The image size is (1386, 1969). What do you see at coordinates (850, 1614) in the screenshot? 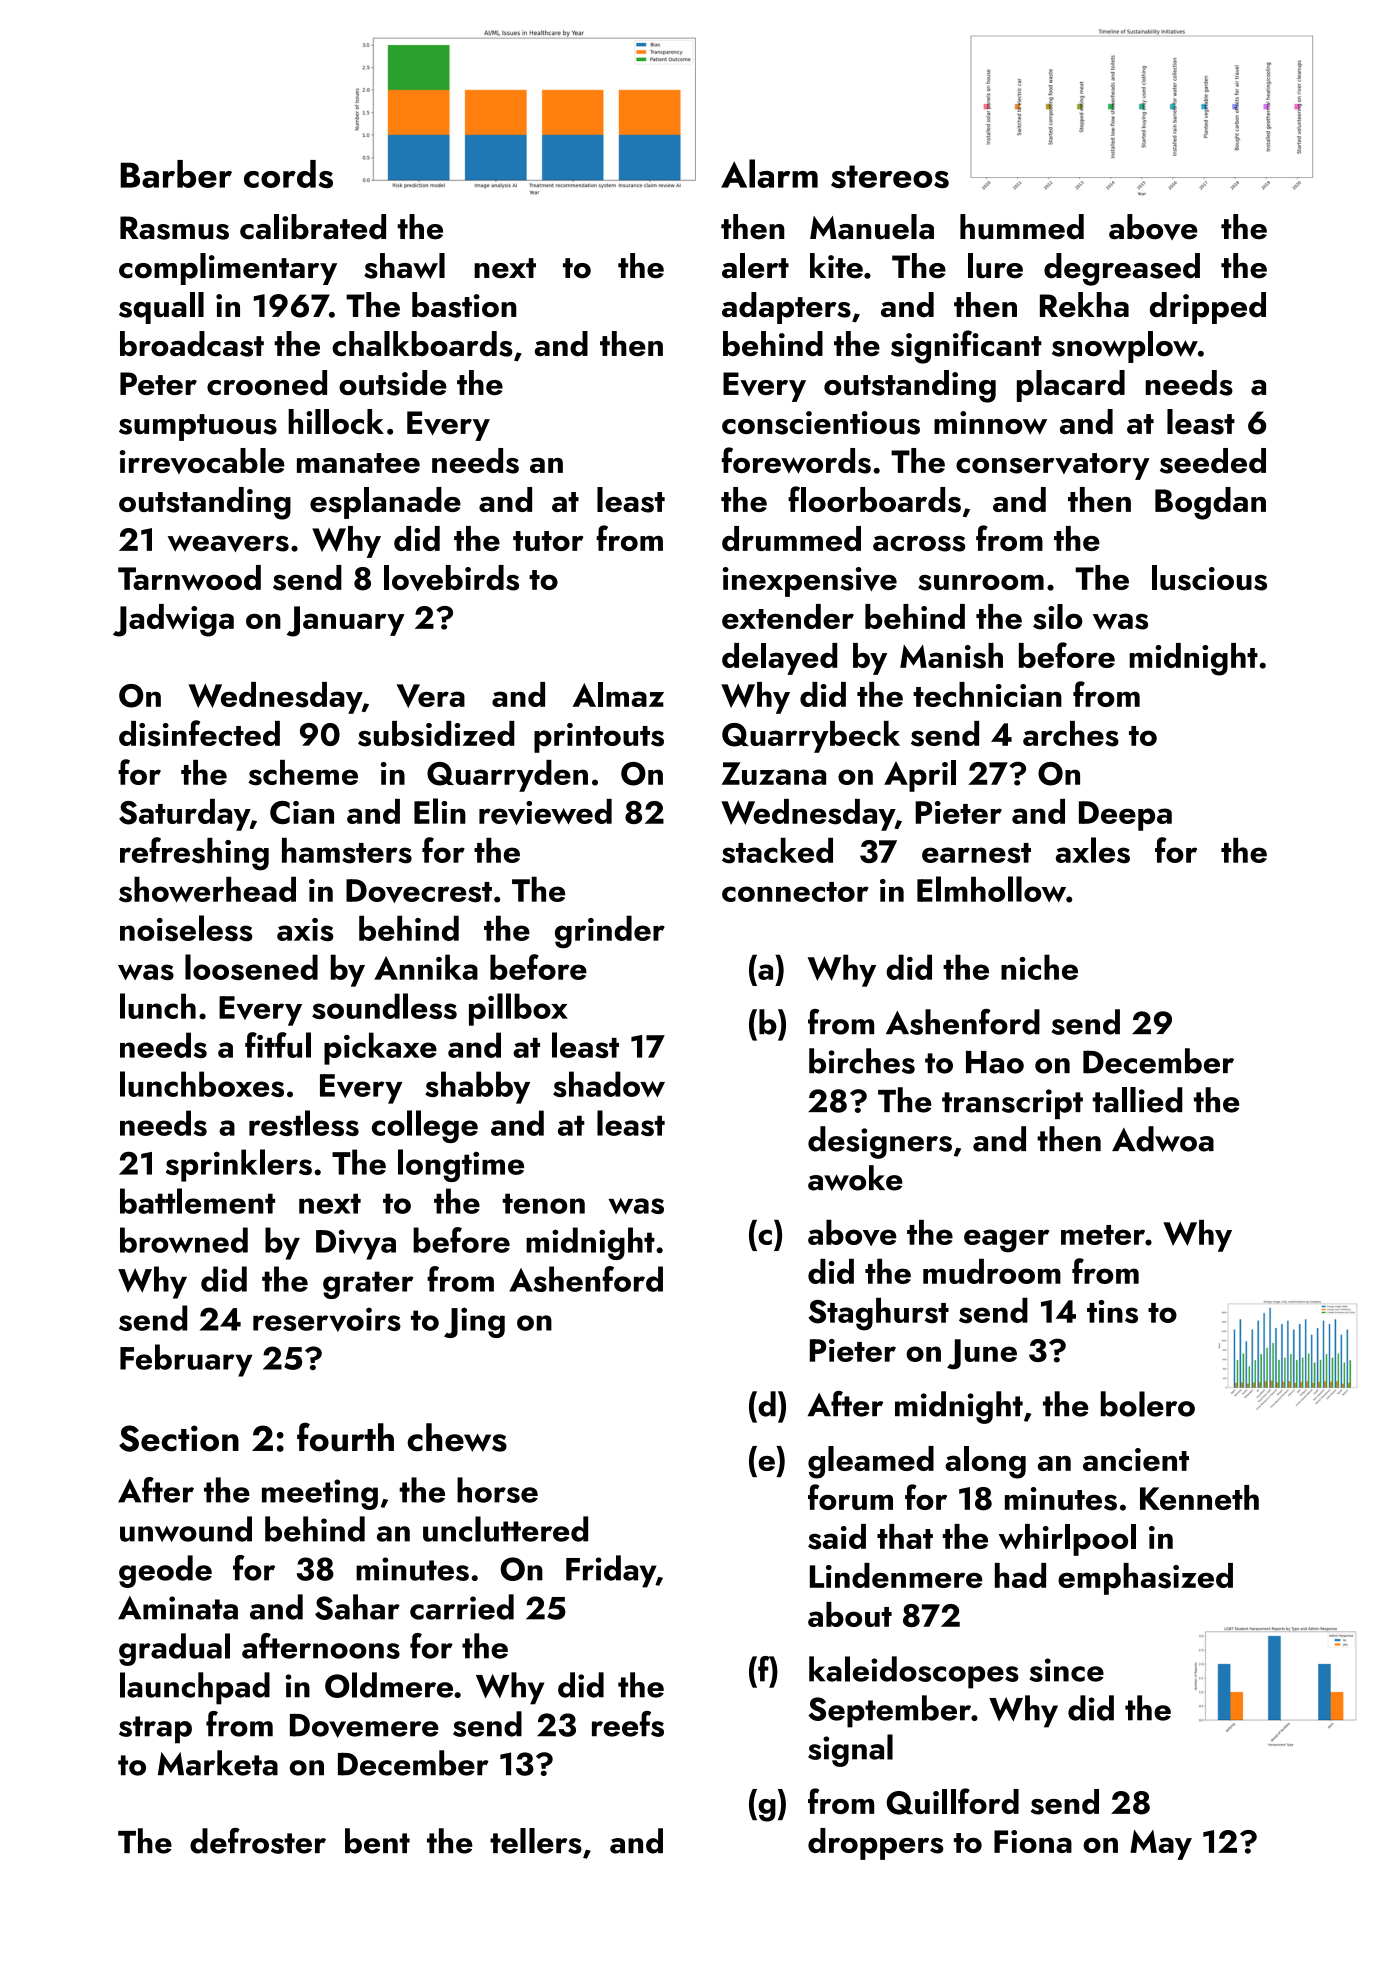
I see `about` at bounding box center [850, 1614].
